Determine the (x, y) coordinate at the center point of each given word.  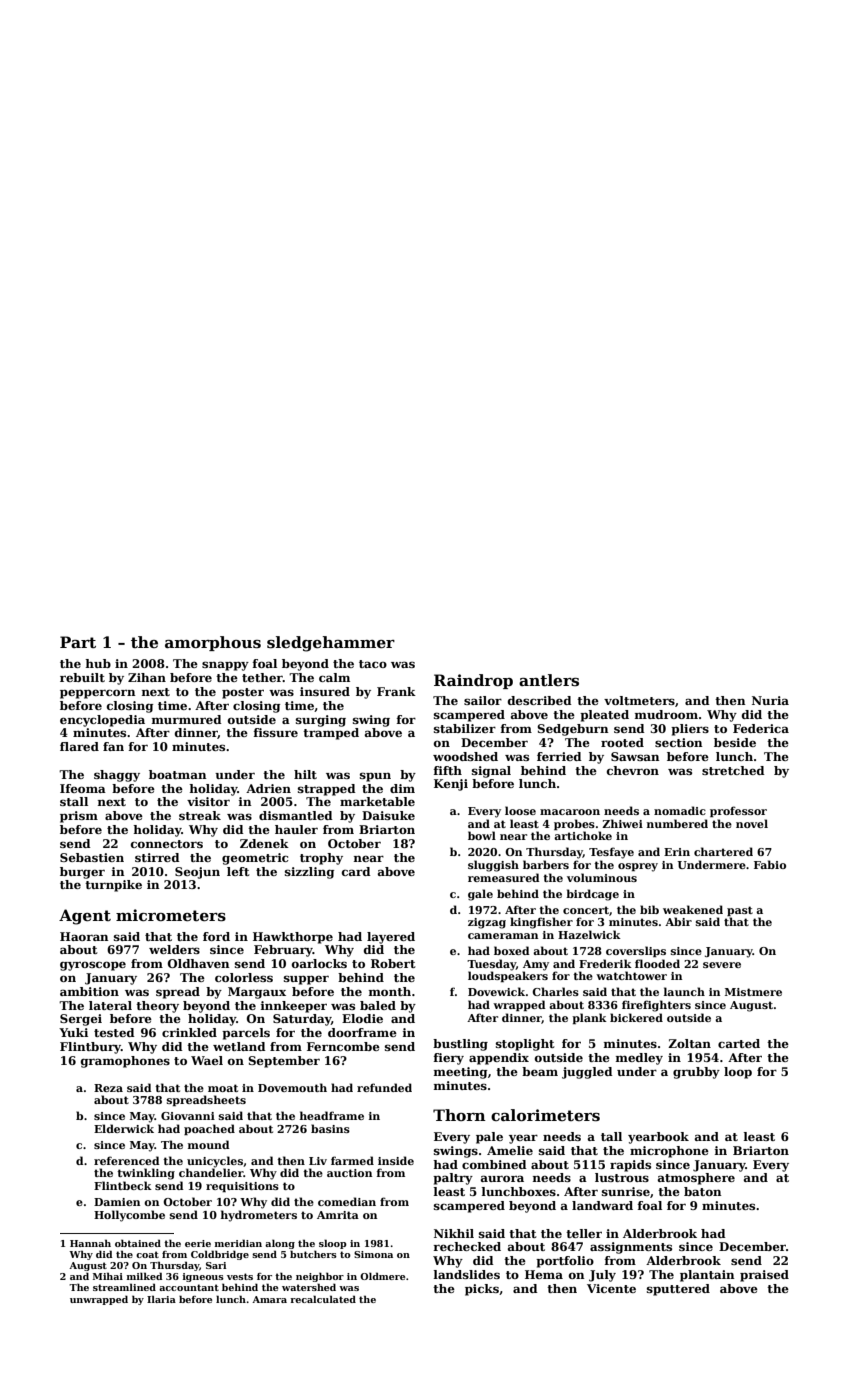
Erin (677, 852)
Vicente (611, 1288)
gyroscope (93, 966)
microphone (669, 1152)
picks (482, 1290)
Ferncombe (343, 1046)
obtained (138, 1243)
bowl (482, 835)
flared (79, 746)
